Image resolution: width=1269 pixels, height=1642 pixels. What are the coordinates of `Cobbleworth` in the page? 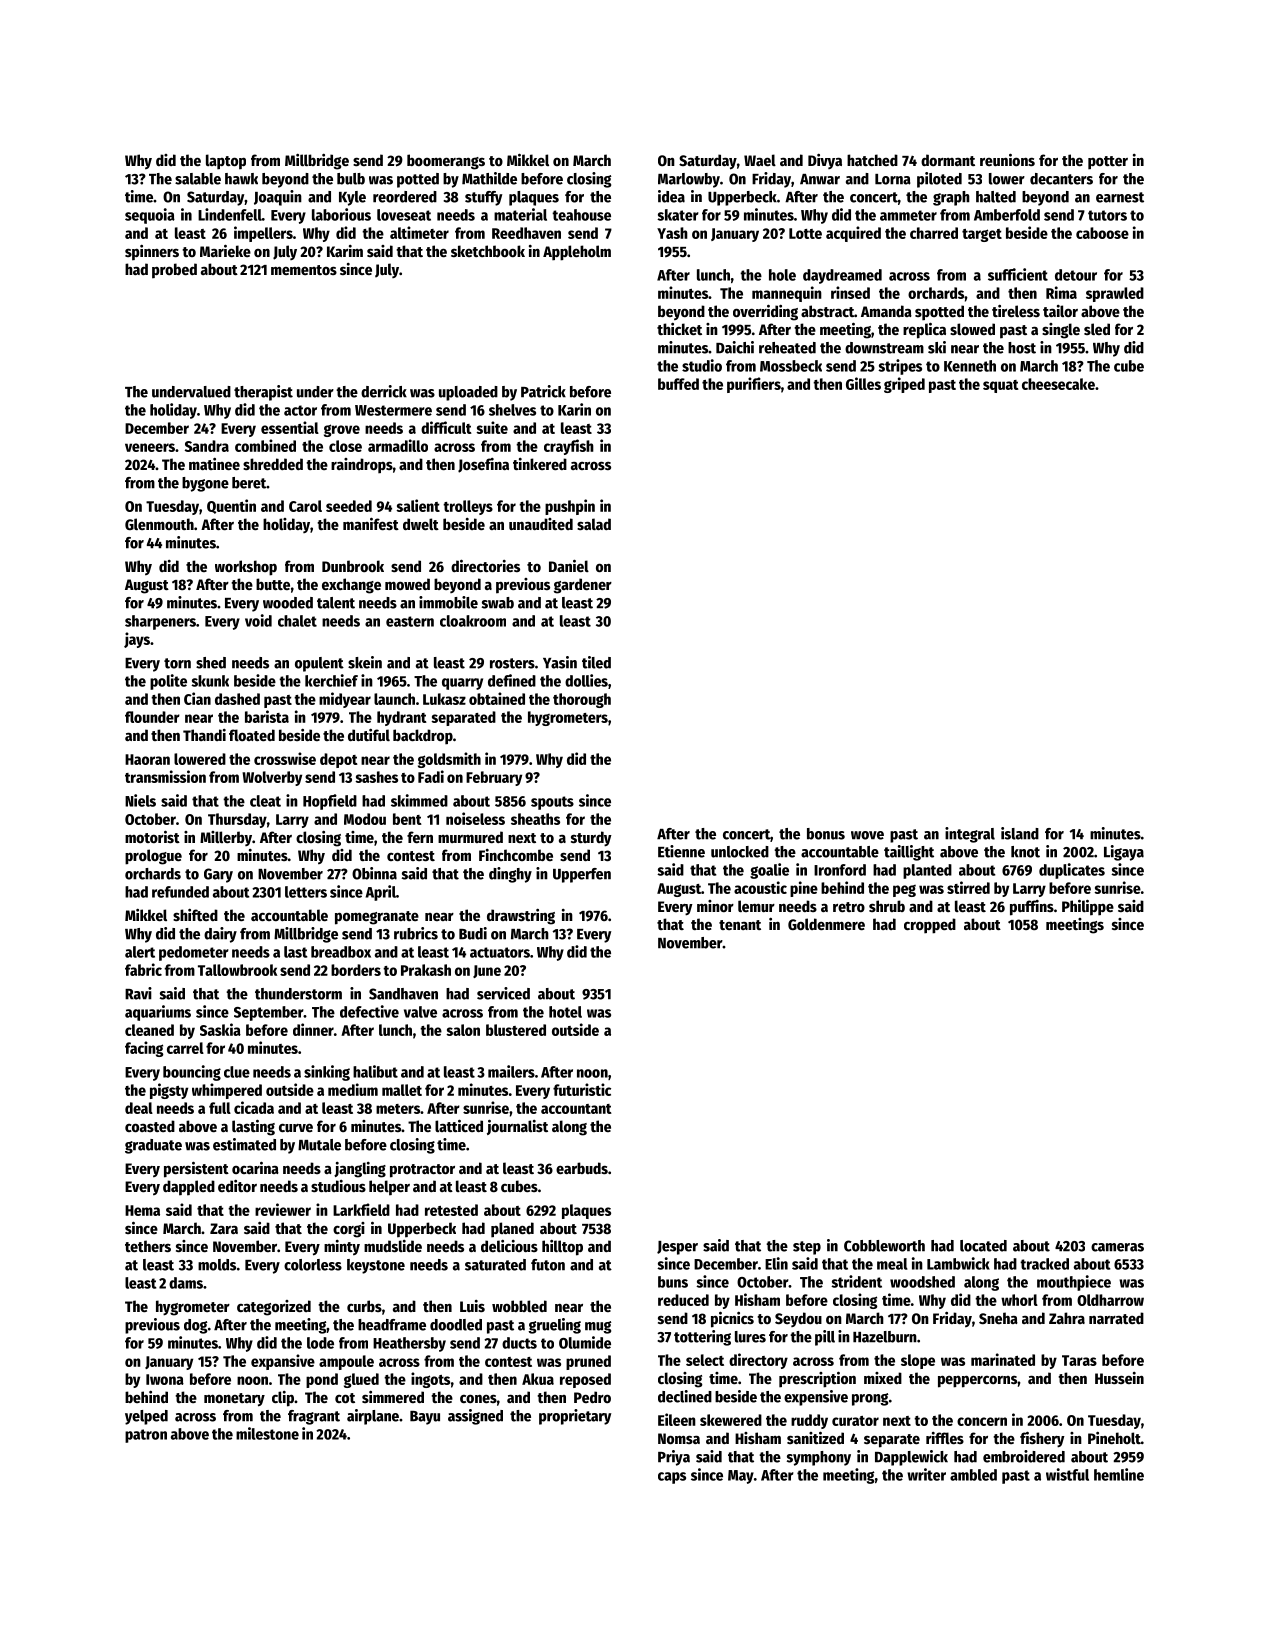 It's located at (884, 1246).
